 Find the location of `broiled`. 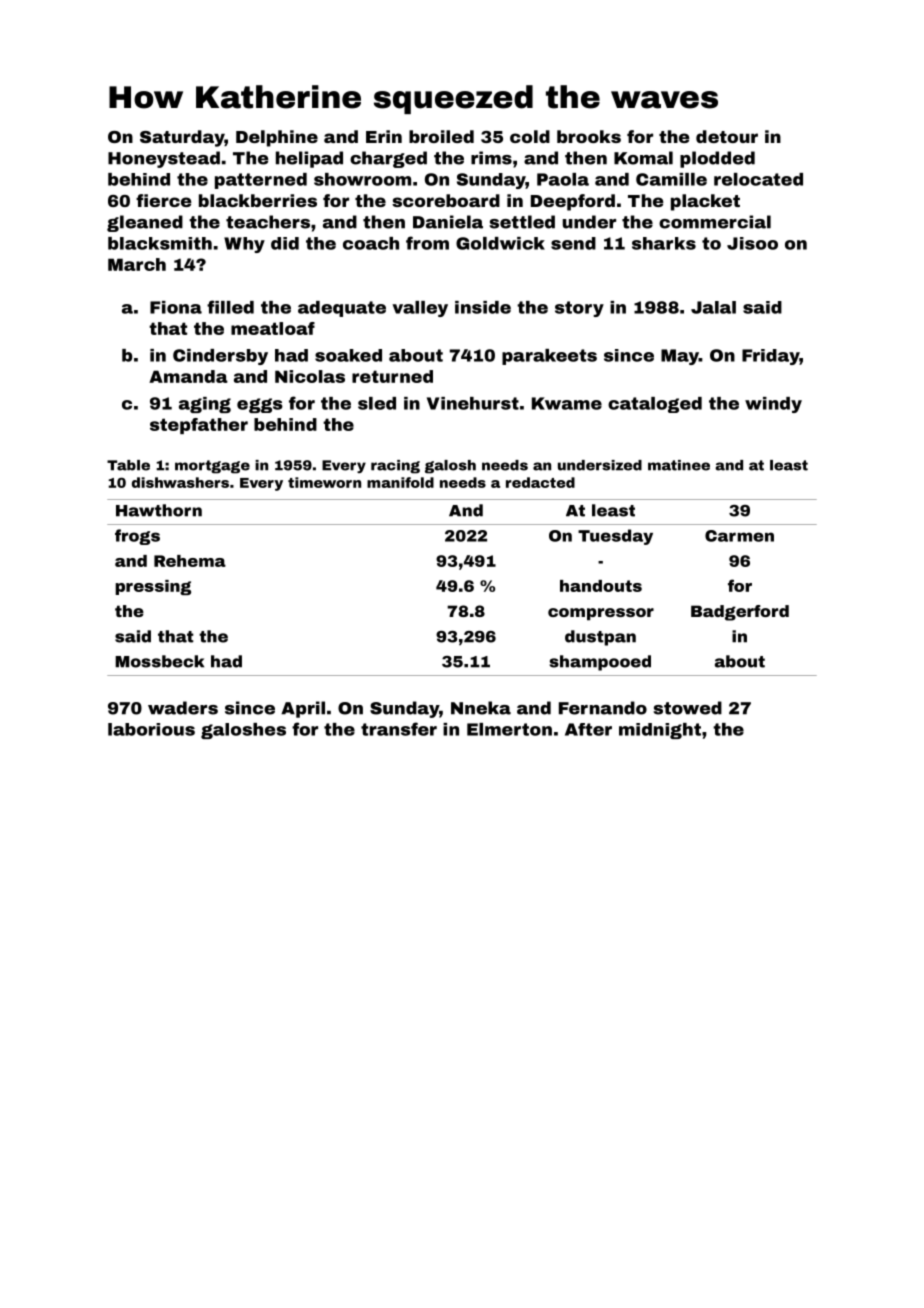

broiled is located at coordinates (441, 136).
